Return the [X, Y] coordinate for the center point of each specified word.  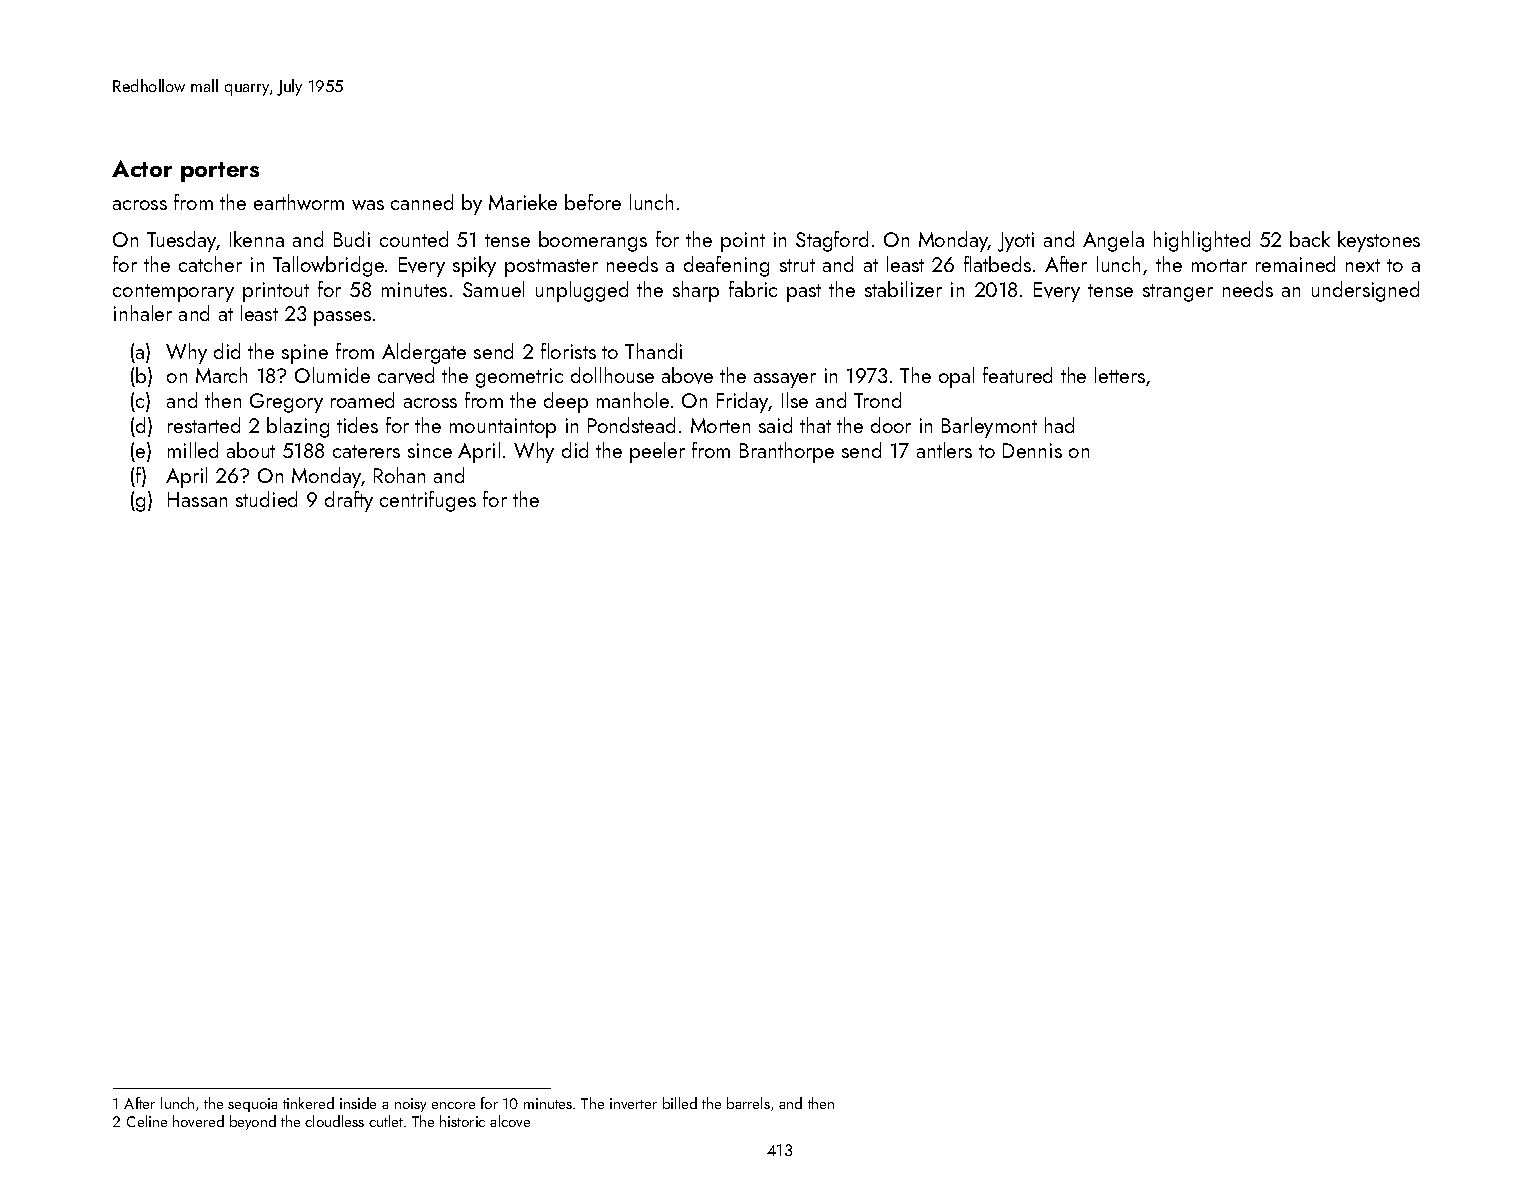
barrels [748, 1103]
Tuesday [181, 241]
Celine [147, 1121]
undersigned [1365, 291]
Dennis [1032, 450]
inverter [633, 1103]
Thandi [653, 351]
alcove [510, 1121]
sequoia [252, 1105]
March [221, 375]
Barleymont [989, 427]
